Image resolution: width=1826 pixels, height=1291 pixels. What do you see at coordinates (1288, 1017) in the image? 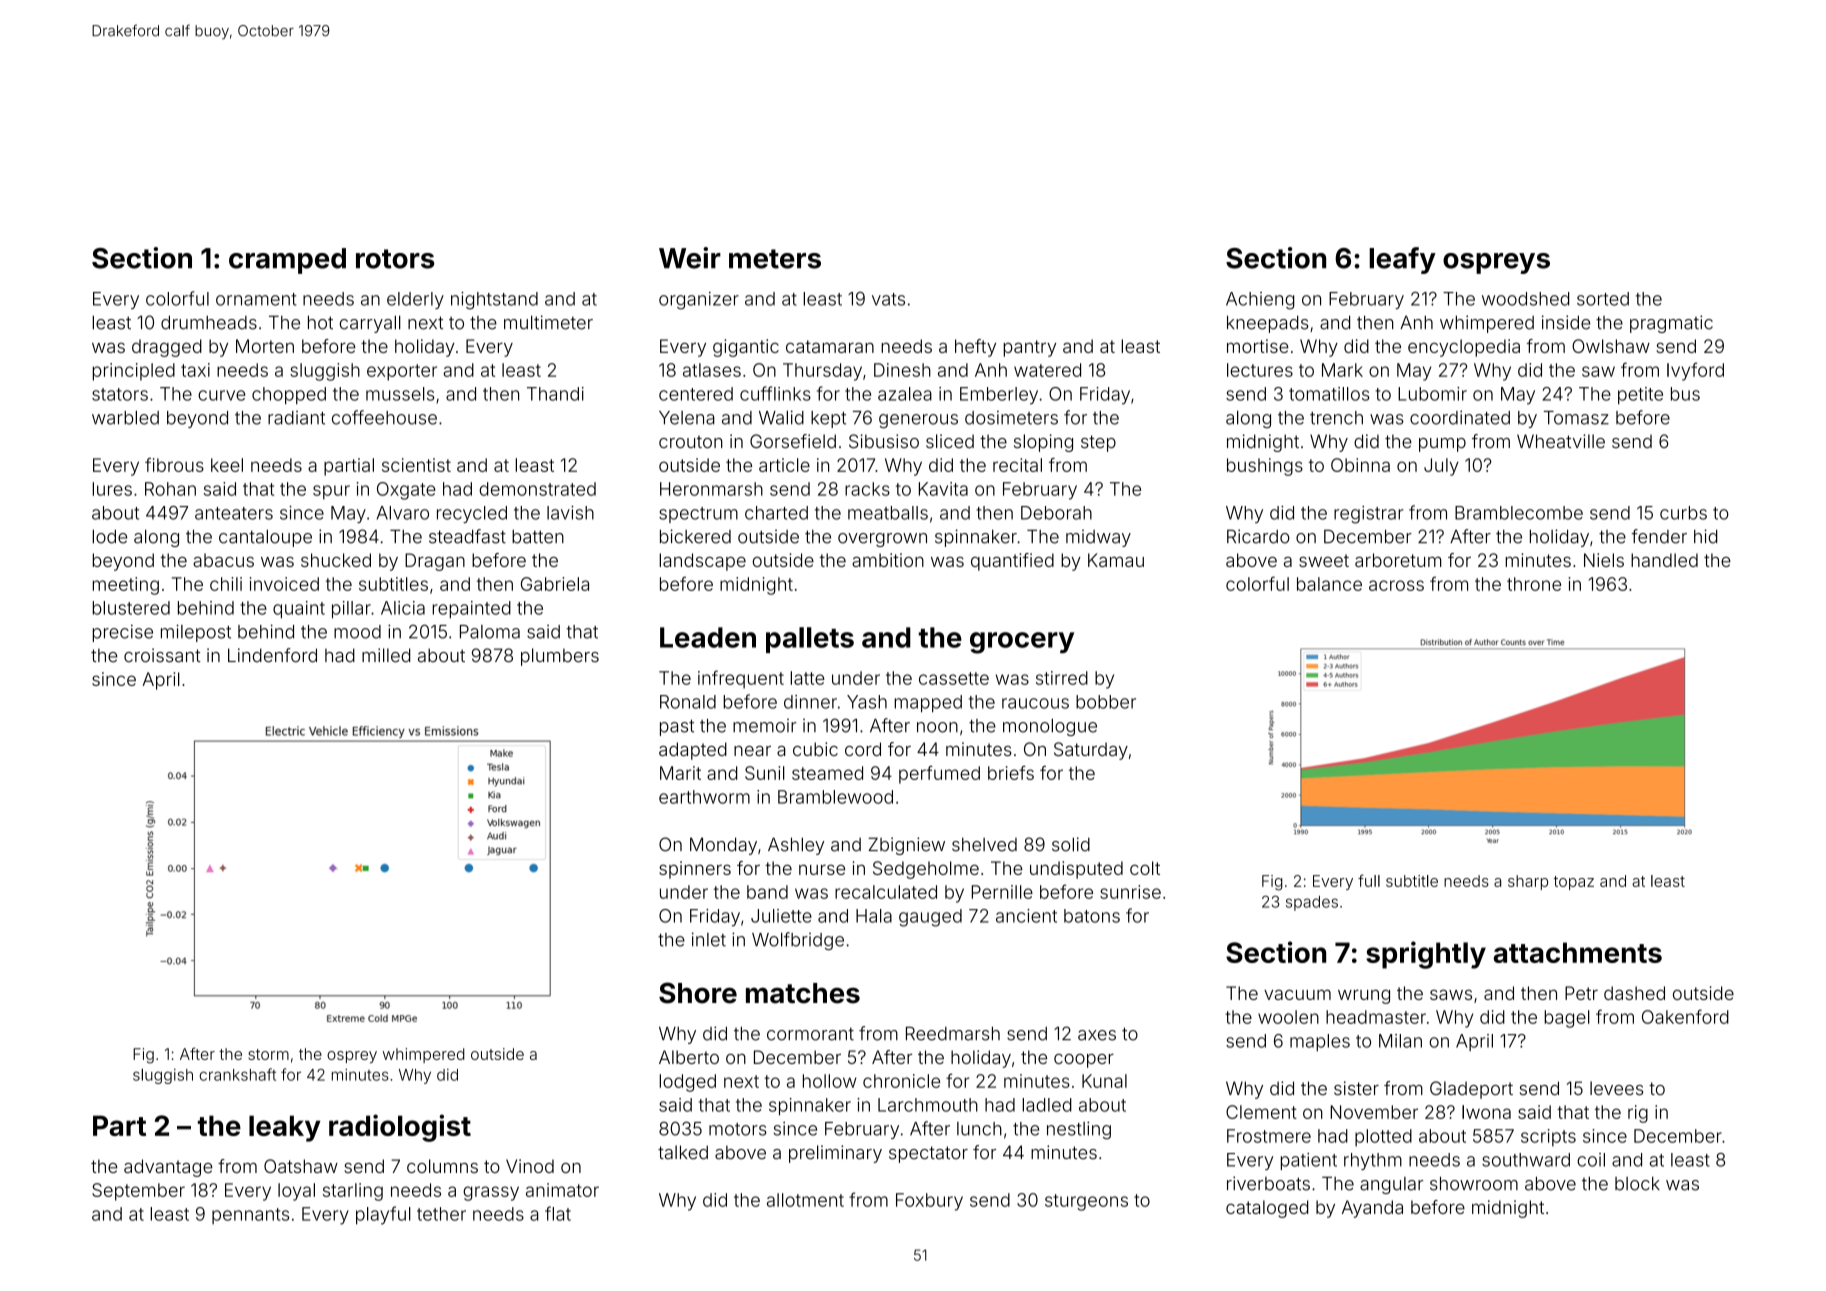
I see `woolen` at bounding box center [1288, 1017].
